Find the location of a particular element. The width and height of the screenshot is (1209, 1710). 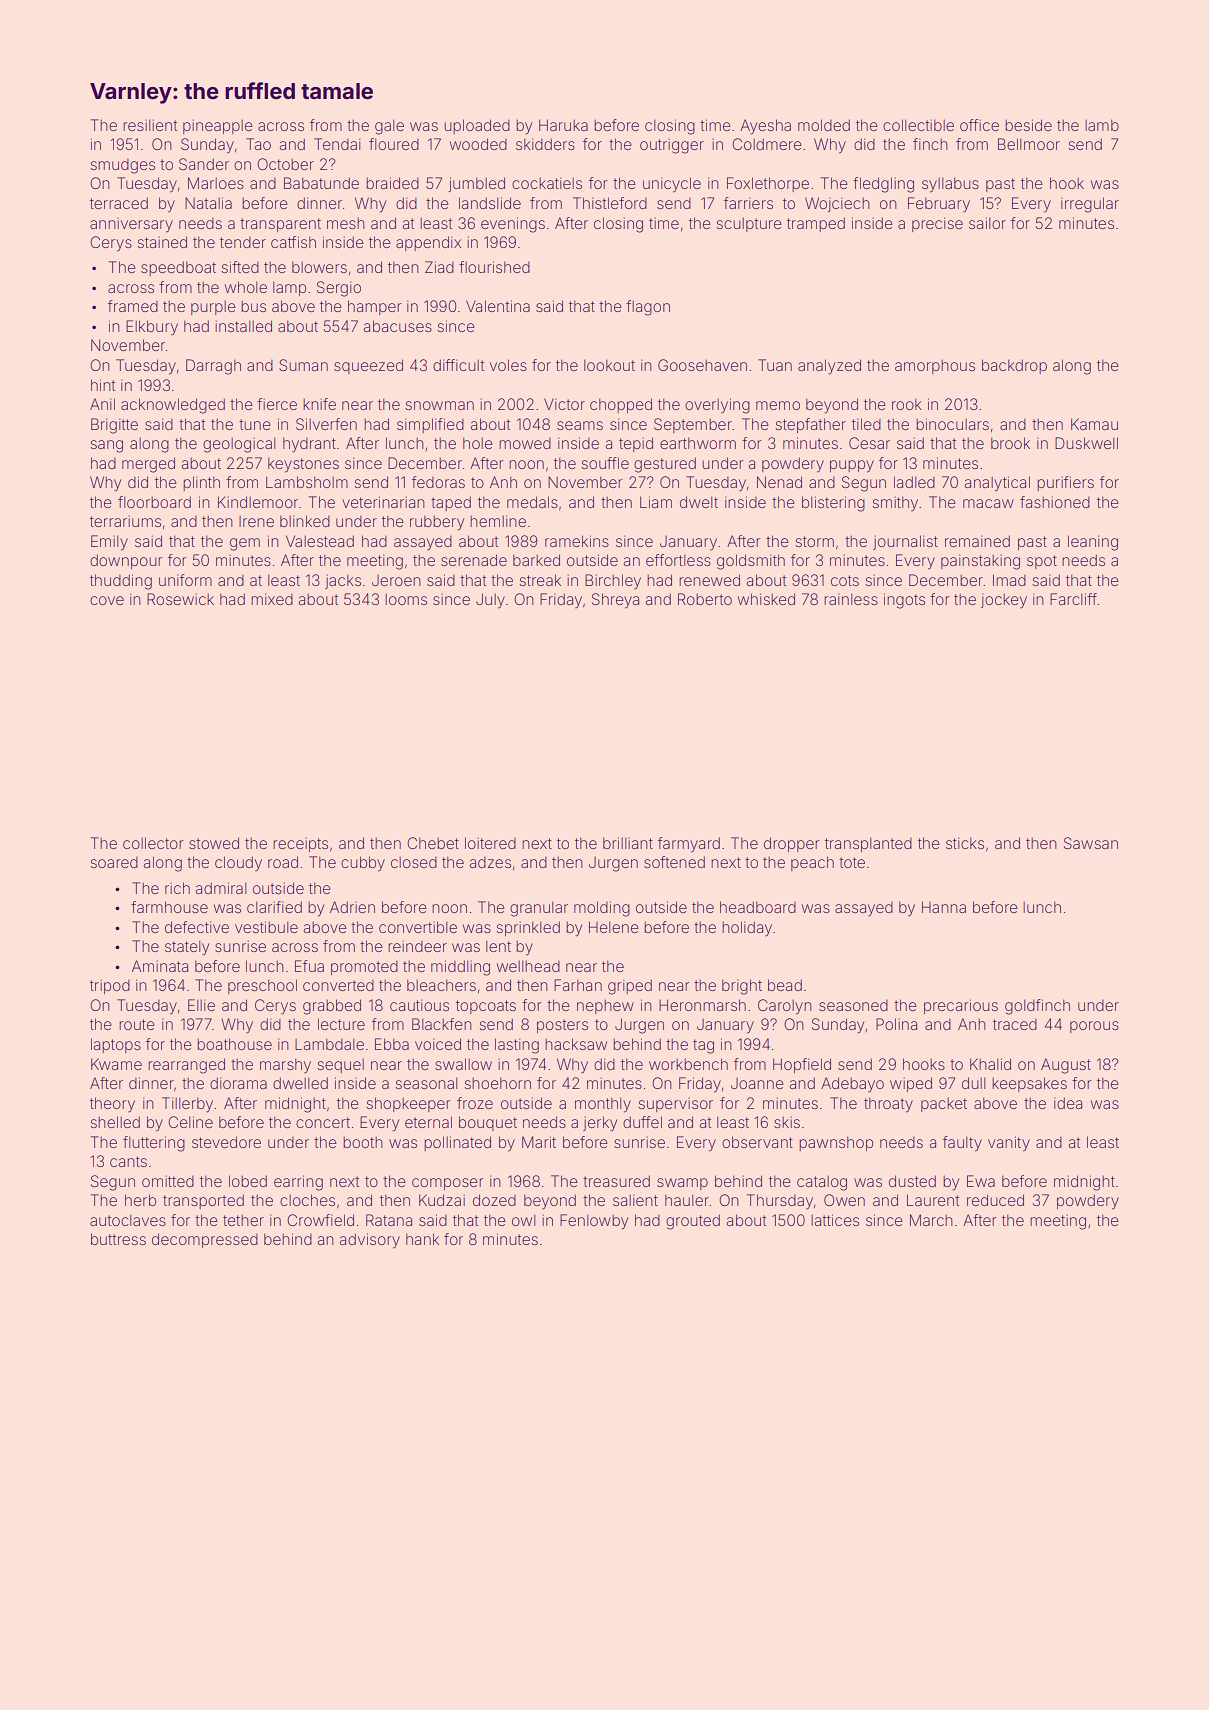

gale is located at coordinates (389, 127).
